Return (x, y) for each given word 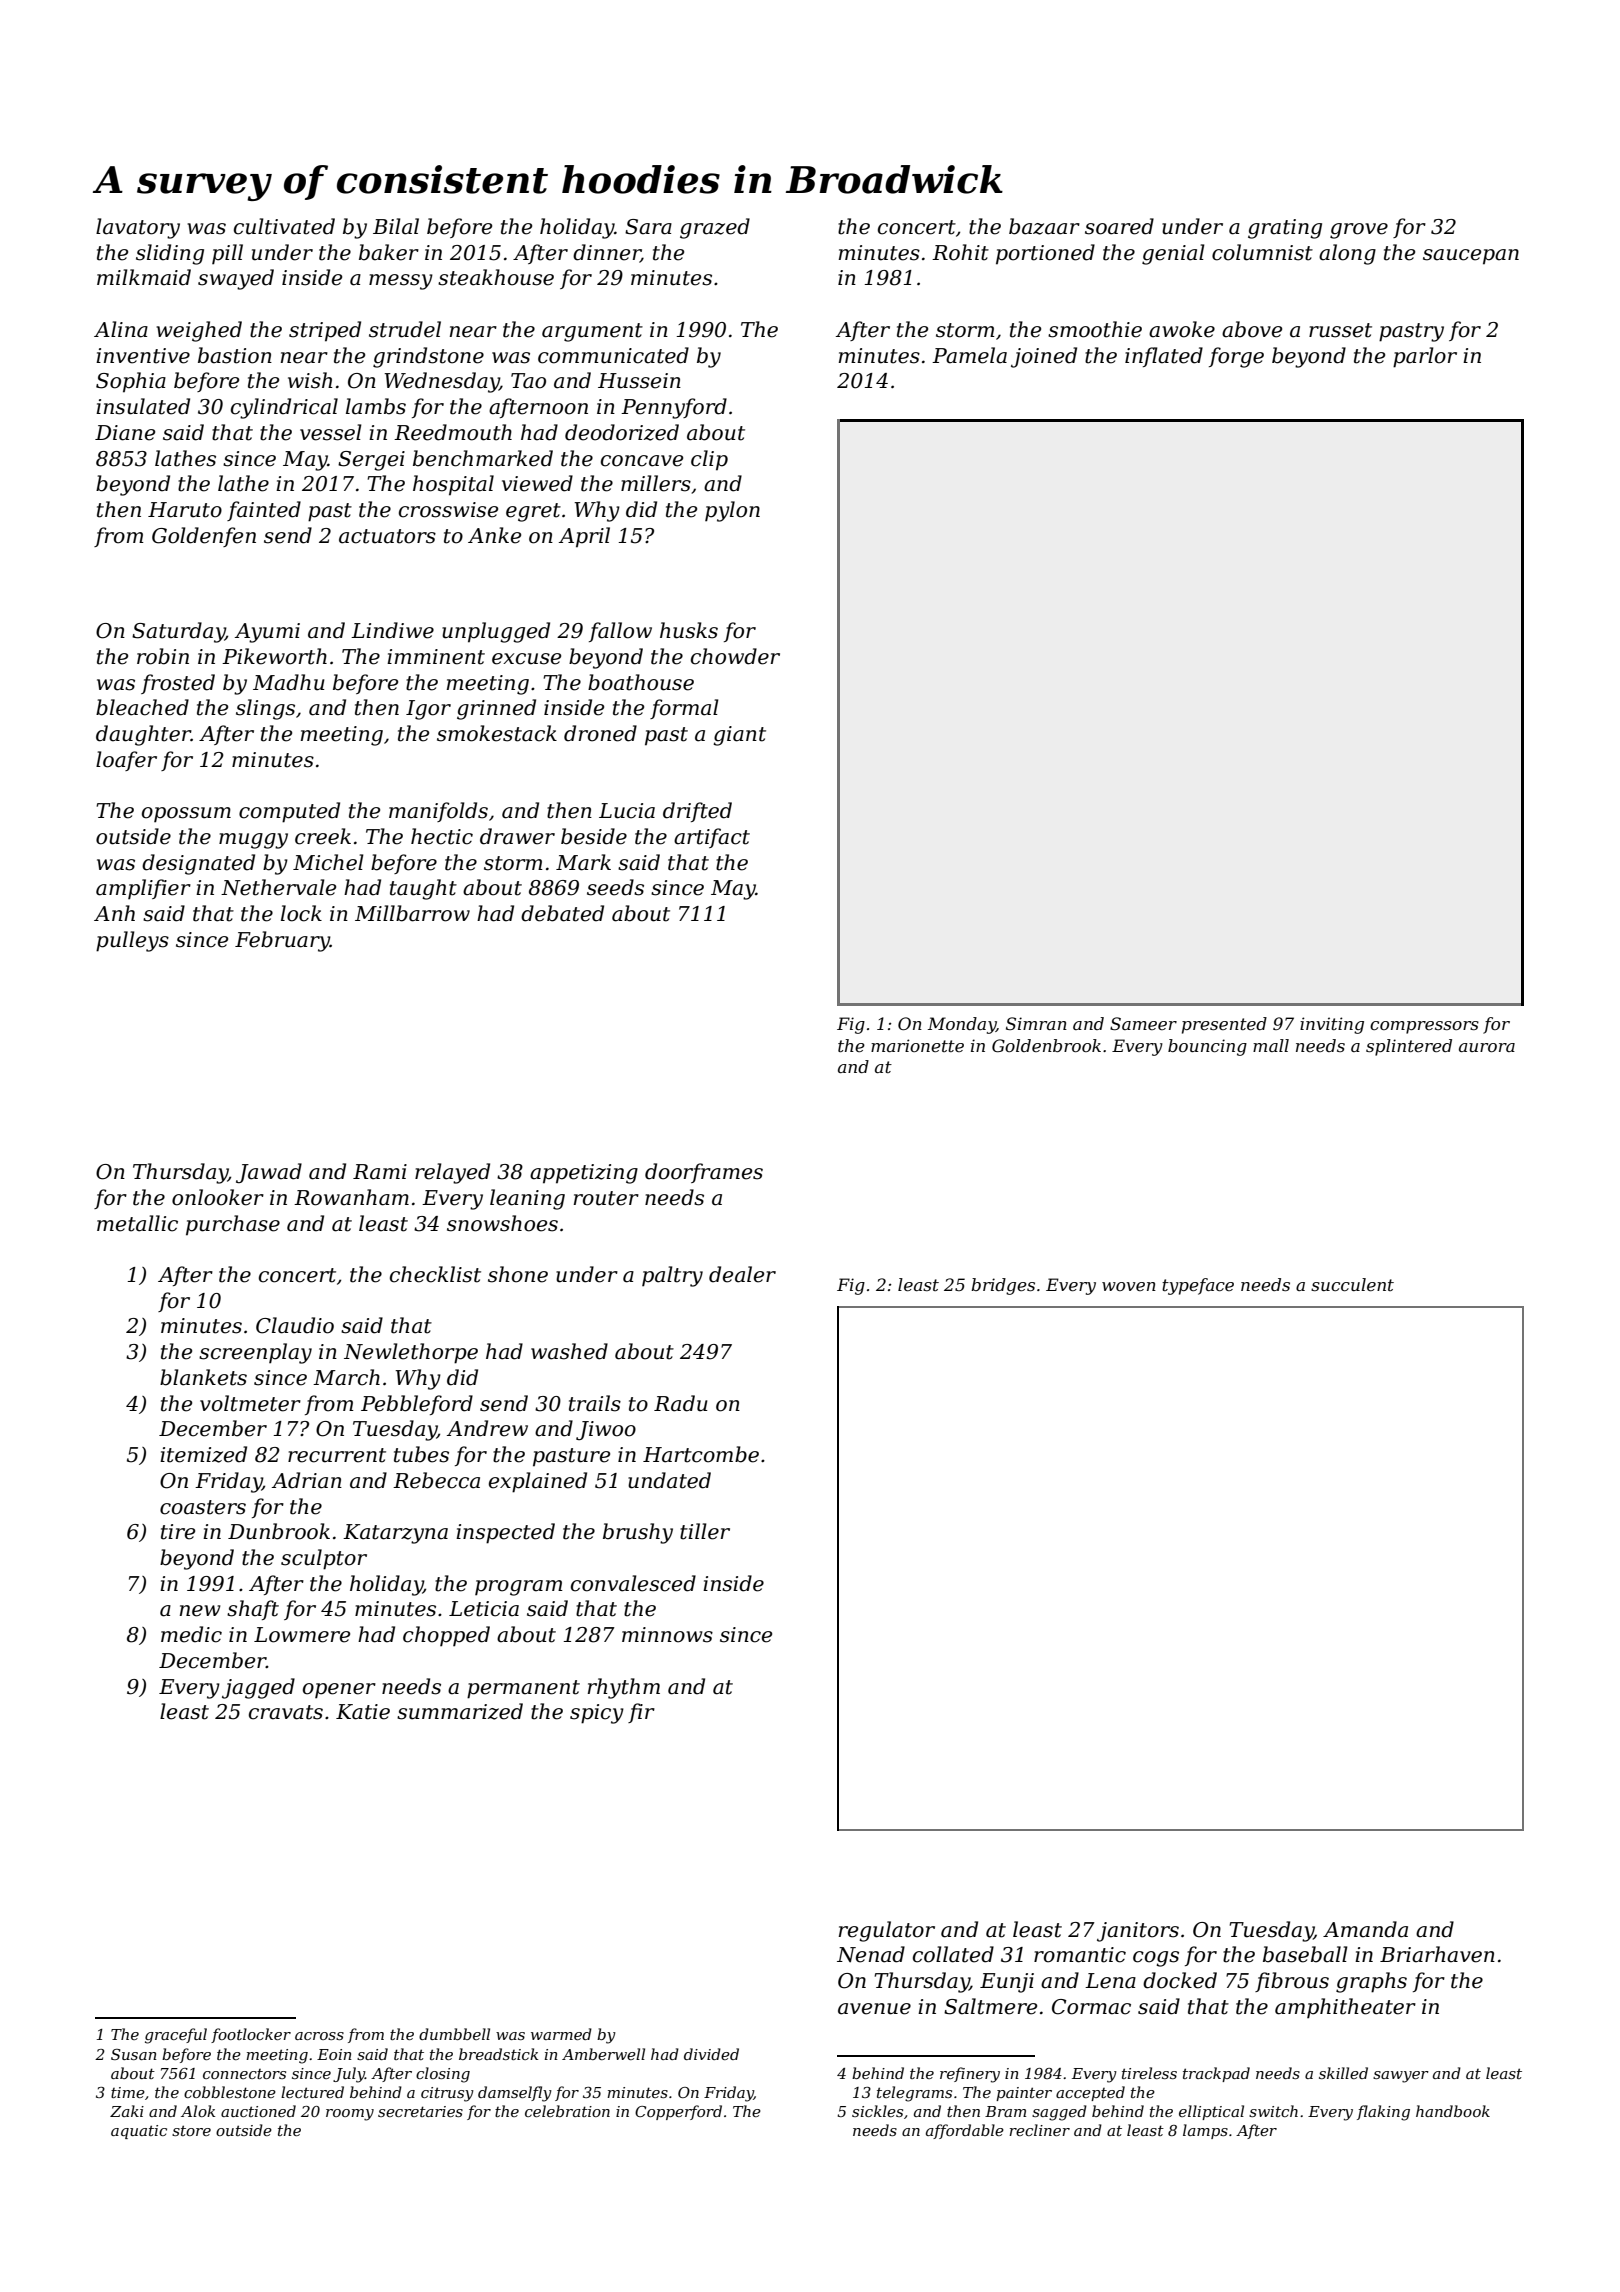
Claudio (295, 1325)
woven (1129, 1286)
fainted (264, 511)
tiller (705, 1531)
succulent (1352, 1284)
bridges (1003, 1286)
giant (739, 736)
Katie (363, 1712)
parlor (1425, 357)
